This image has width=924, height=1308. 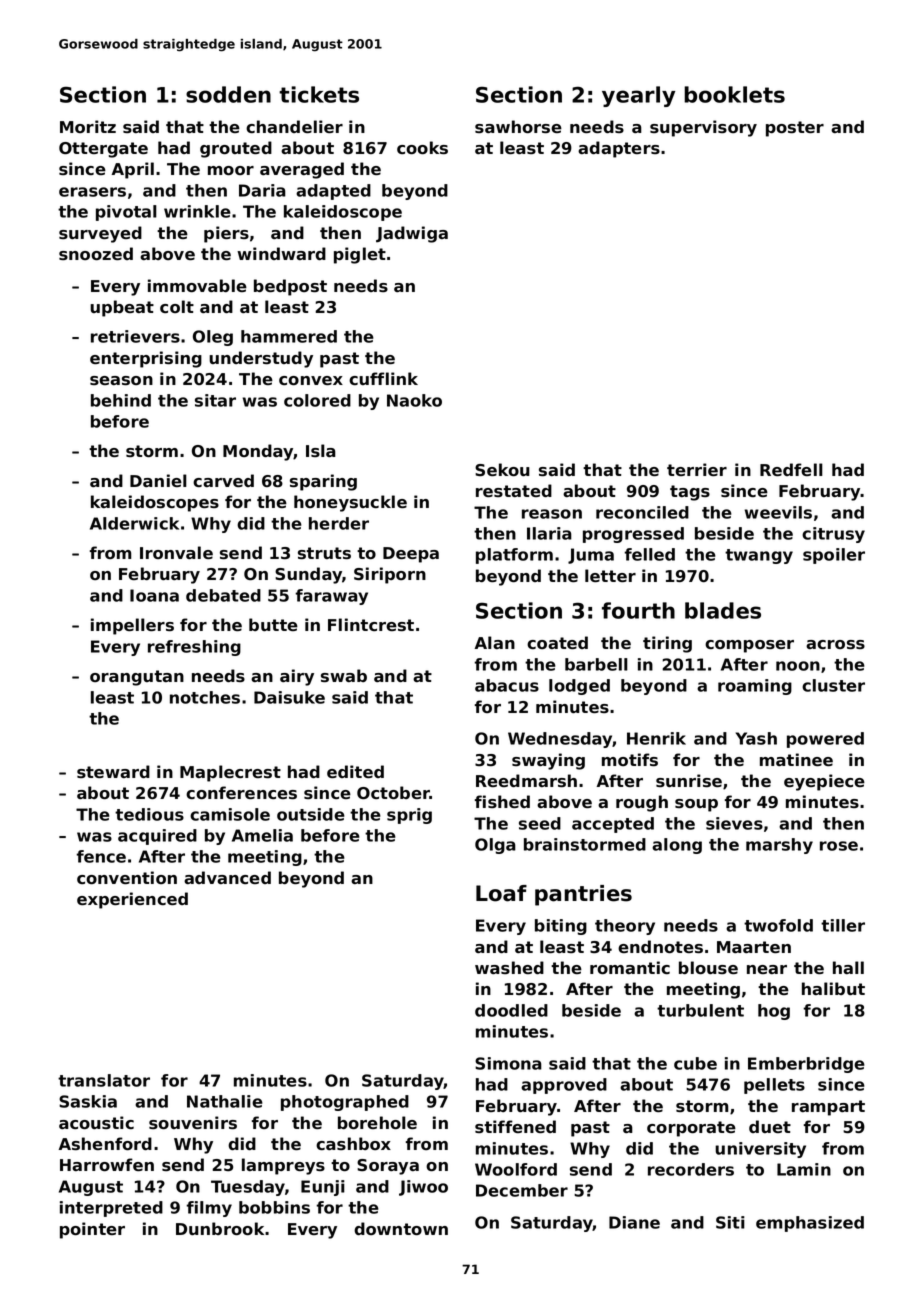 I want to click on notches, so click(x=205, y=697).
